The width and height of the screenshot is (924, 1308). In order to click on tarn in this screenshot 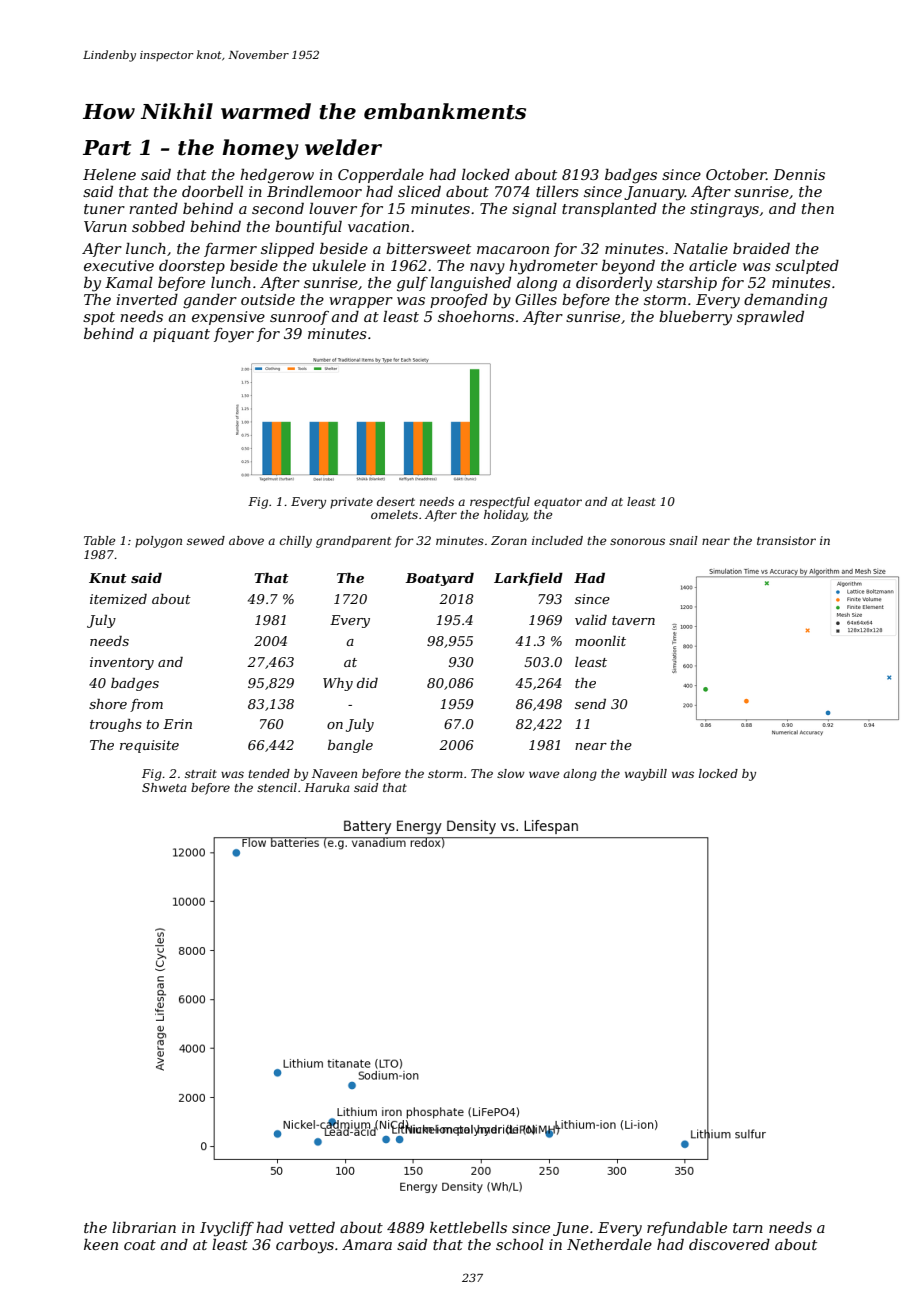, I will do `click(748, 1228)`.
